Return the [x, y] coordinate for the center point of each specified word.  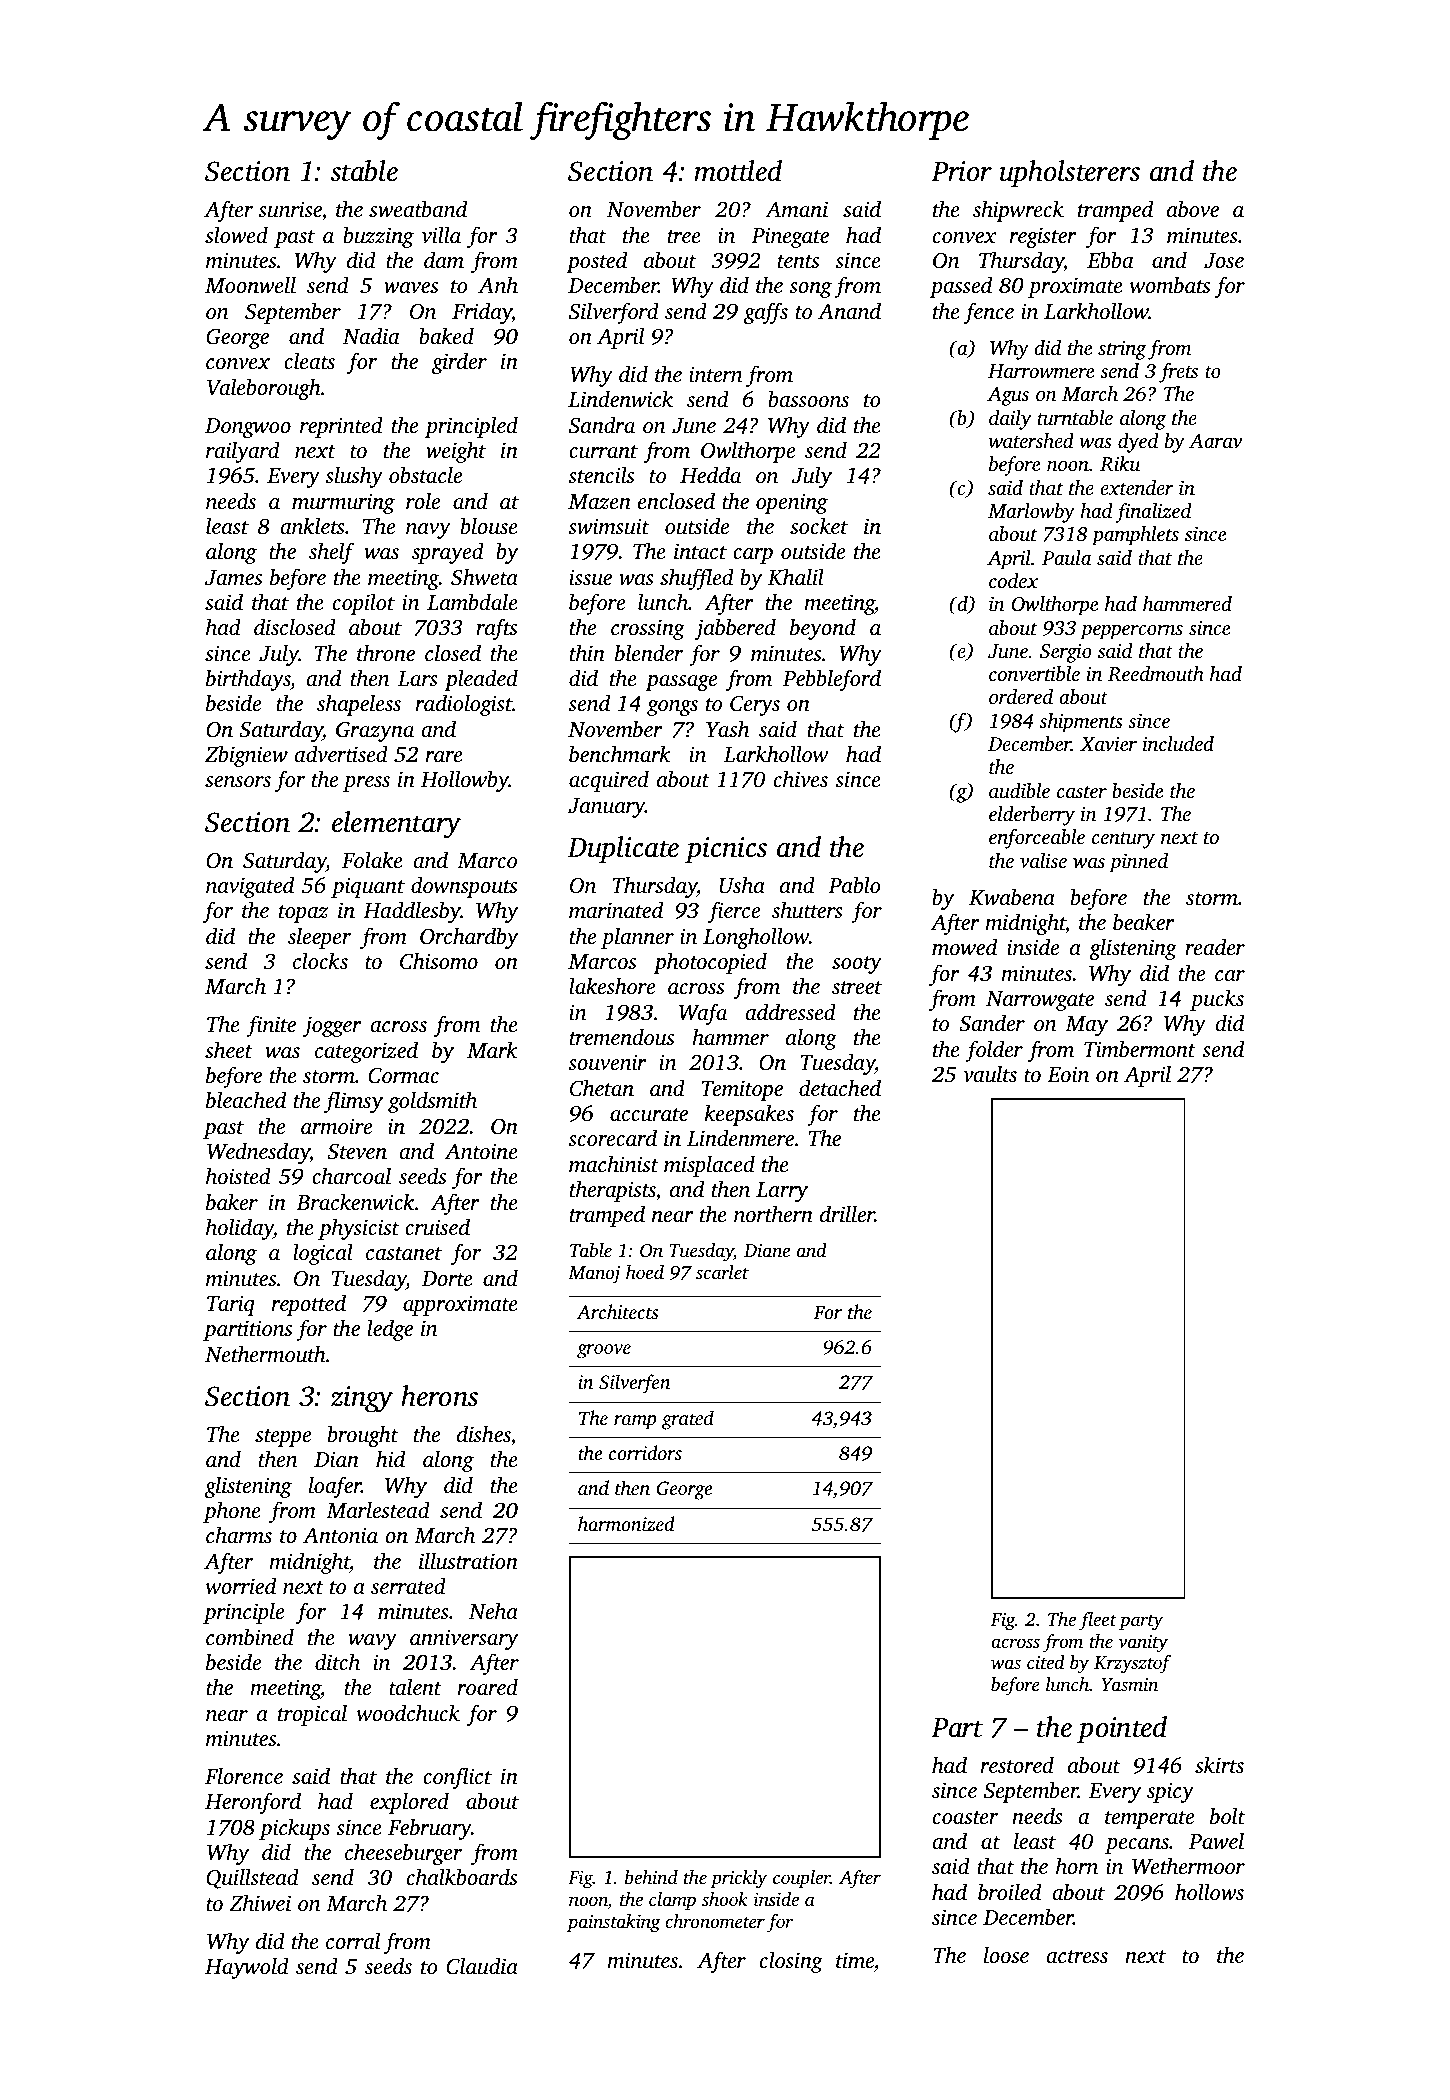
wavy [372, 1642]
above [1193, 208]
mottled [738, 171]
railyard [243, 452]
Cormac [403, 1076]
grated [688, 1420]
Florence [244, 1775]
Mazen [599, 502]
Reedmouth [1156, 674]
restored [1017, 1764]
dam [444, 259]
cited [1046, 1662]
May [1086, 1026]
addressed [790, 1011]
